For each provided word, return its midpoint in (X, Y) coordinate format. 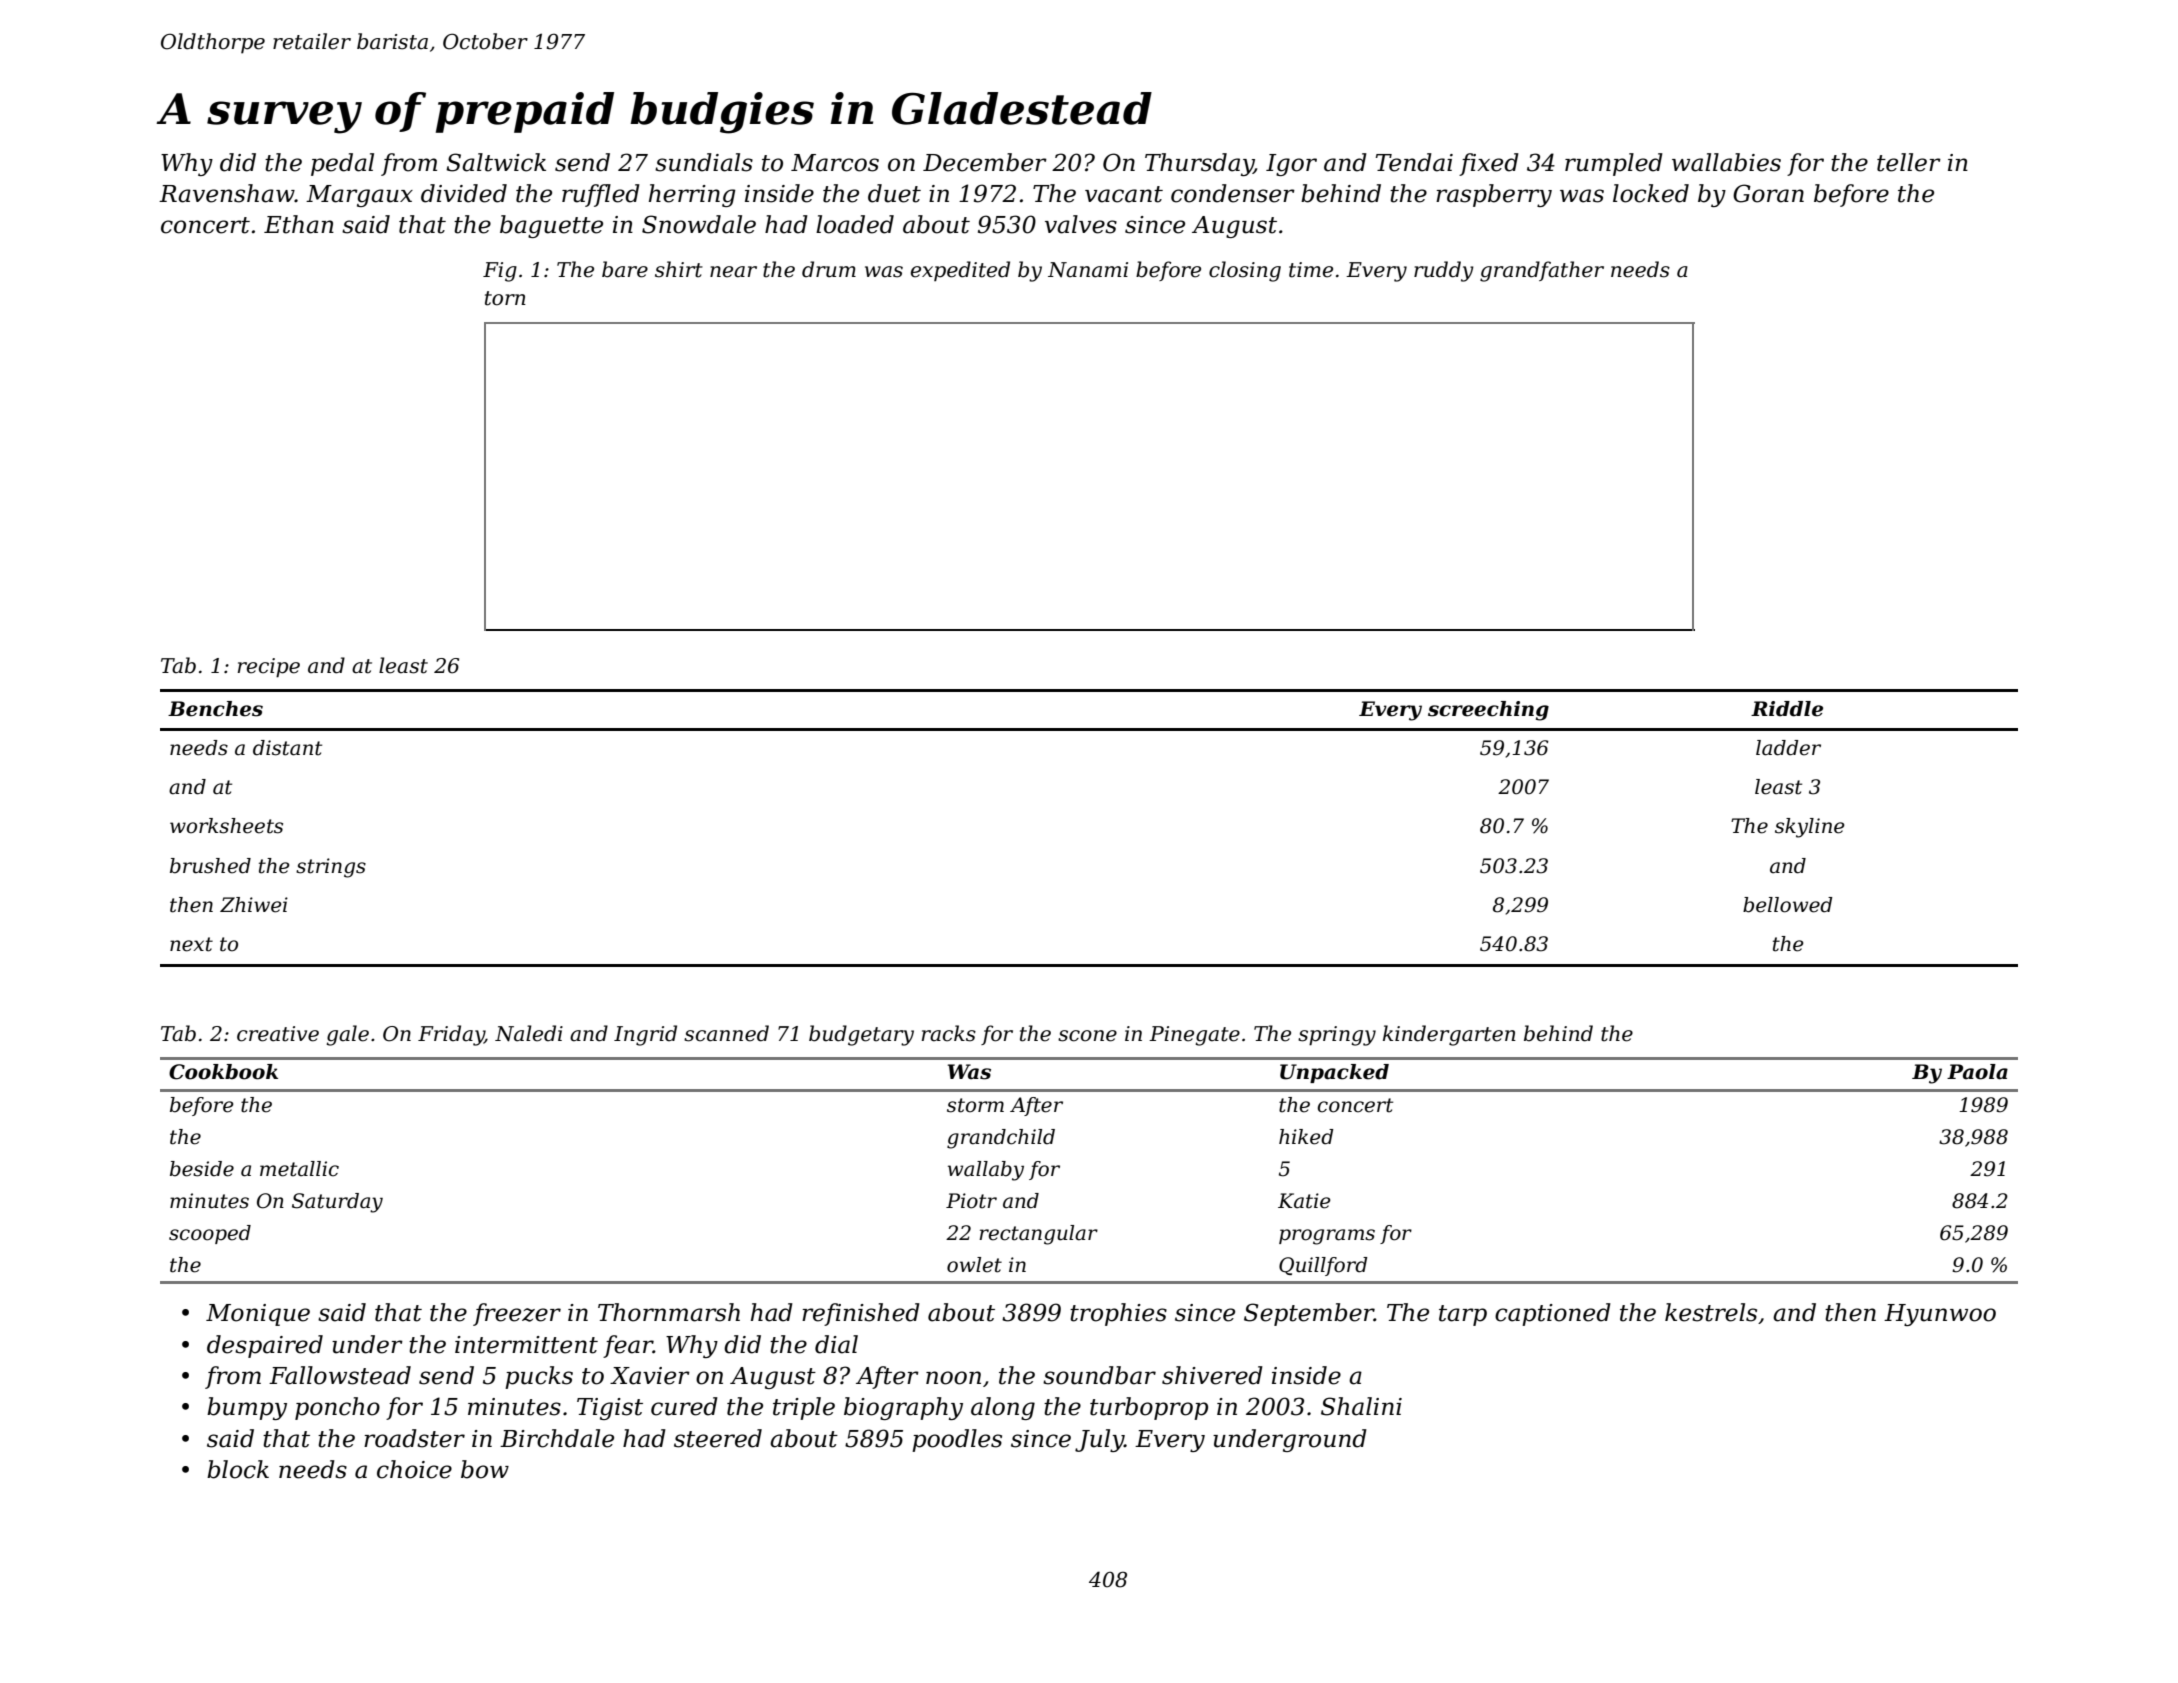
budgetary (861, 1035)
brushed (210, 866)
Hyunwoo (1940, 1315)
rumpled (1614, 164)
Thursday (1199, 164)
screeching (1488, 711)
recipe (269, 668)
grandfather (1542, 271)
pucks (539, 1377)
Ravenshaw (227, 193)
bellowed (1787, 905)
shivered (1212, 1375)
